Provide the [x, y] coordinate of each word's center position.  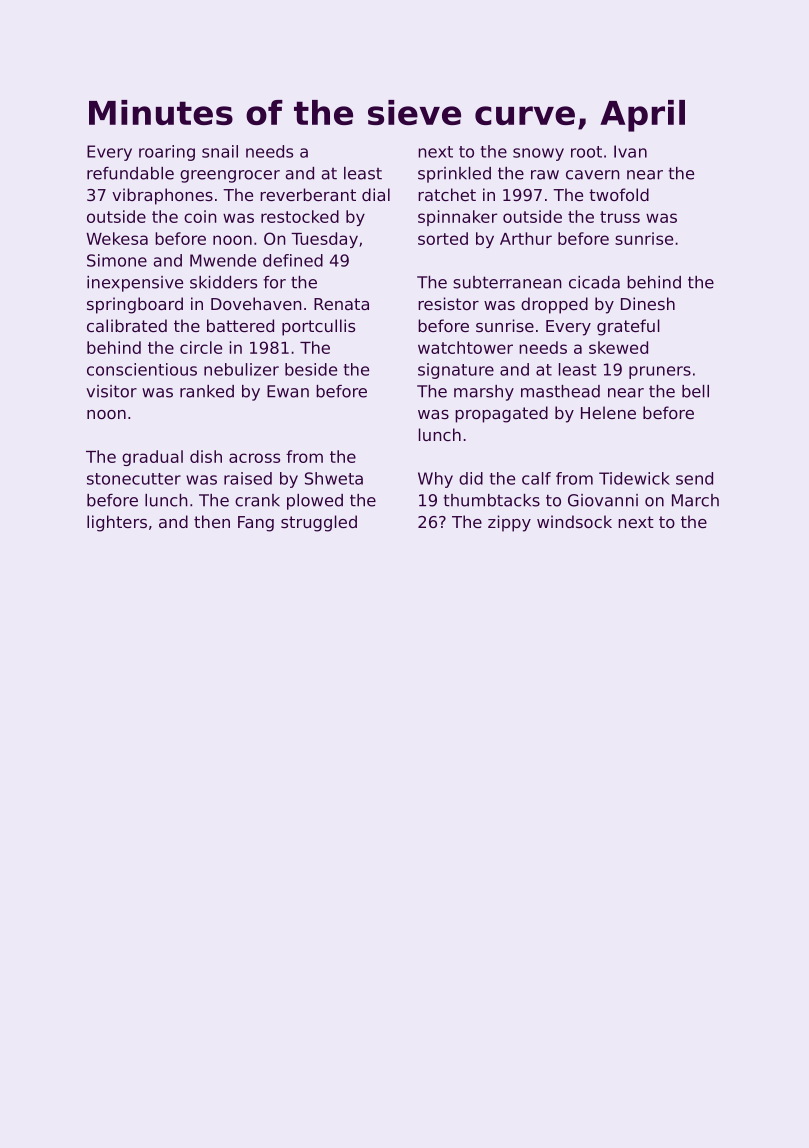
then [212, 521]
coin [200, 216]
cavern [592, 175]
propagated [501, 414]
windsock [574, 521]
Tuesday [324, 240]
